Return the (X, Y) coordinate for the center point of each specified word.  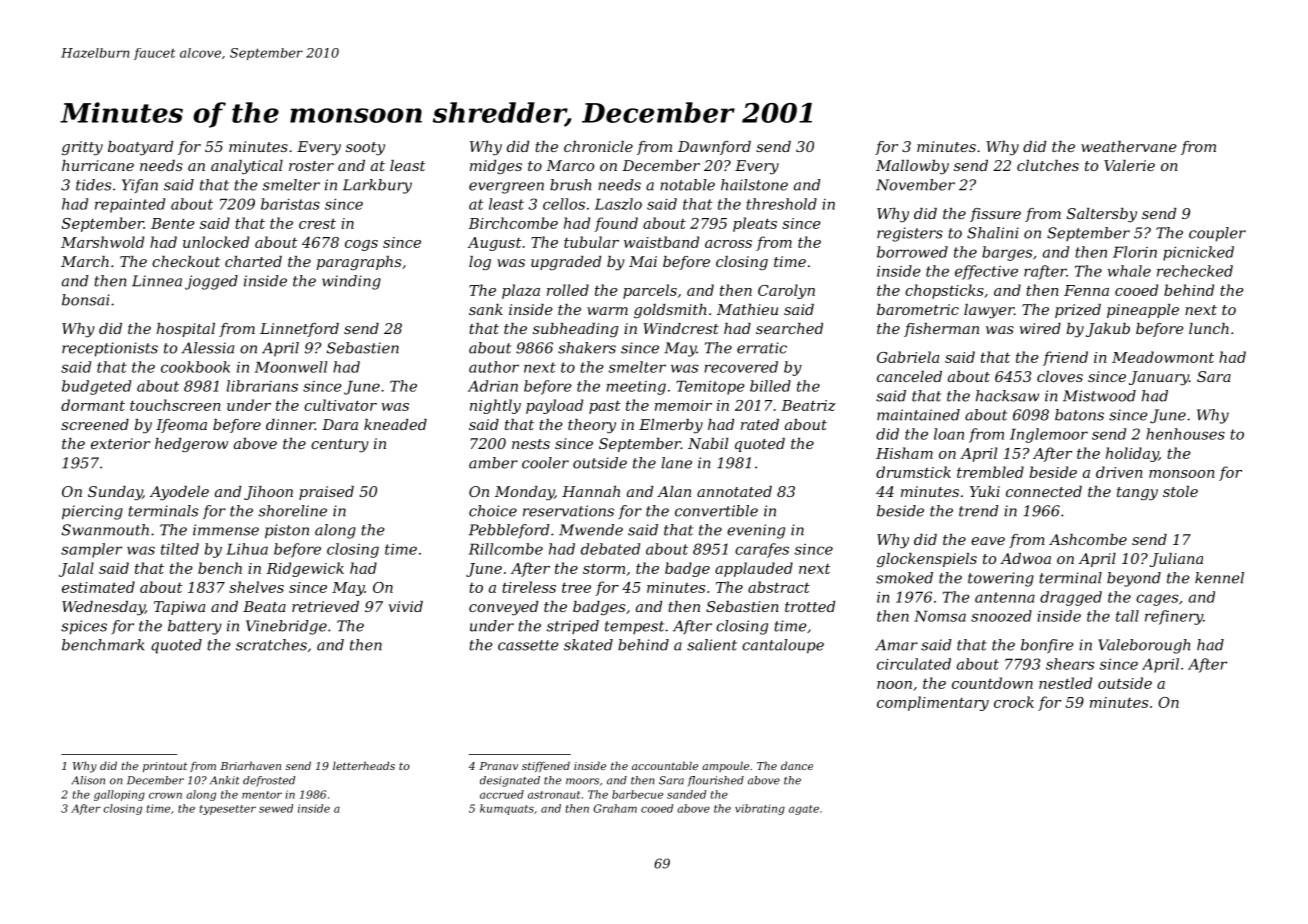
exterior (120, 443)
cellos (564, 204)
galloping (119, 795)
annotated (734, 491)
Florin (1135, 252)
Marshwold (102, 242)
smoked (904, 578)
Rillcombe (506, 549)
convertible (716, 511)
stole (1180, 491)
